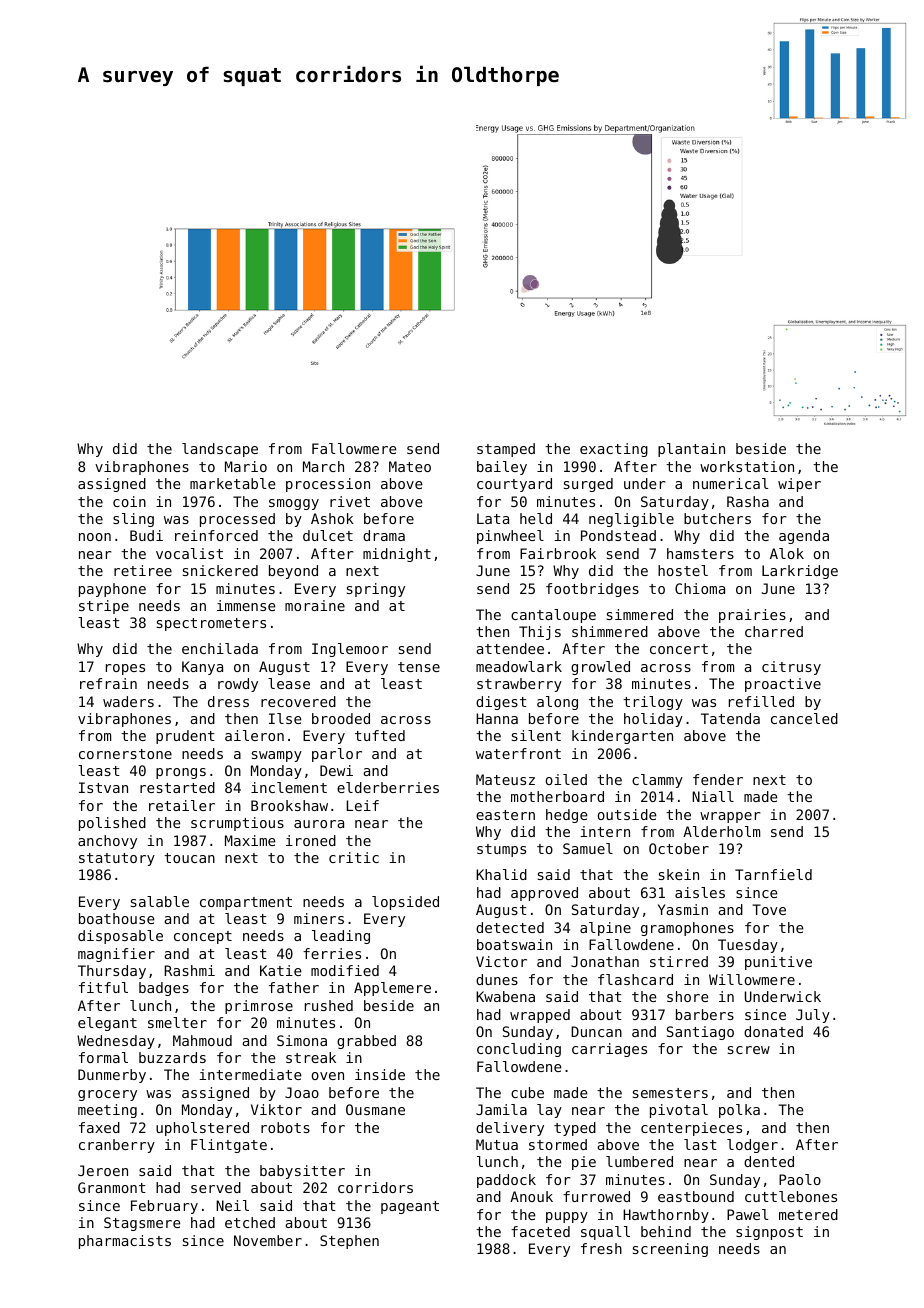 This screenshot has height=1308, width=924. I want to click on plantain, so click(691, 450).
